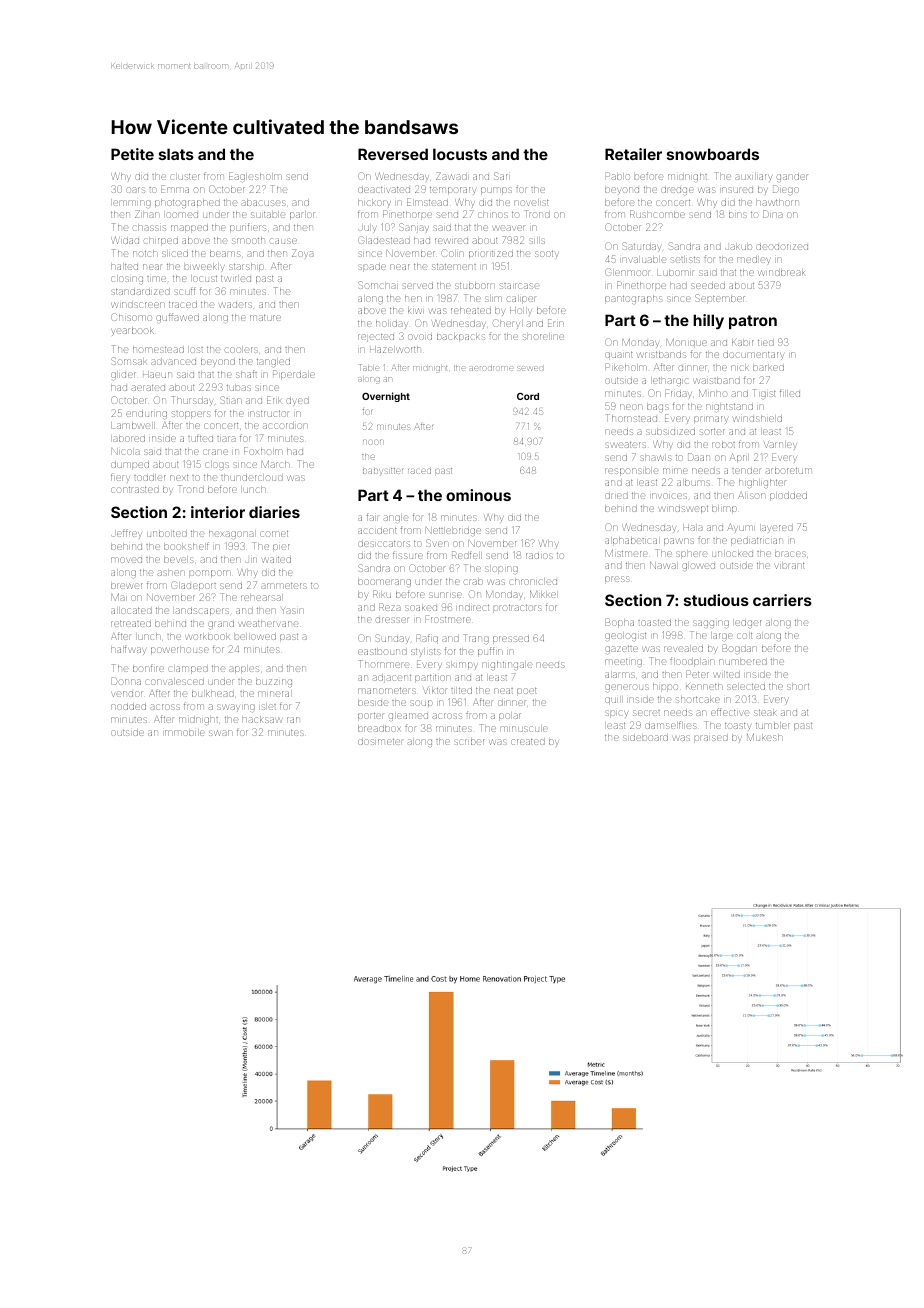 The image size is (924, 1308). Describe the element at coordinates (239, 388) in the document. I see `tubas` at that location.
